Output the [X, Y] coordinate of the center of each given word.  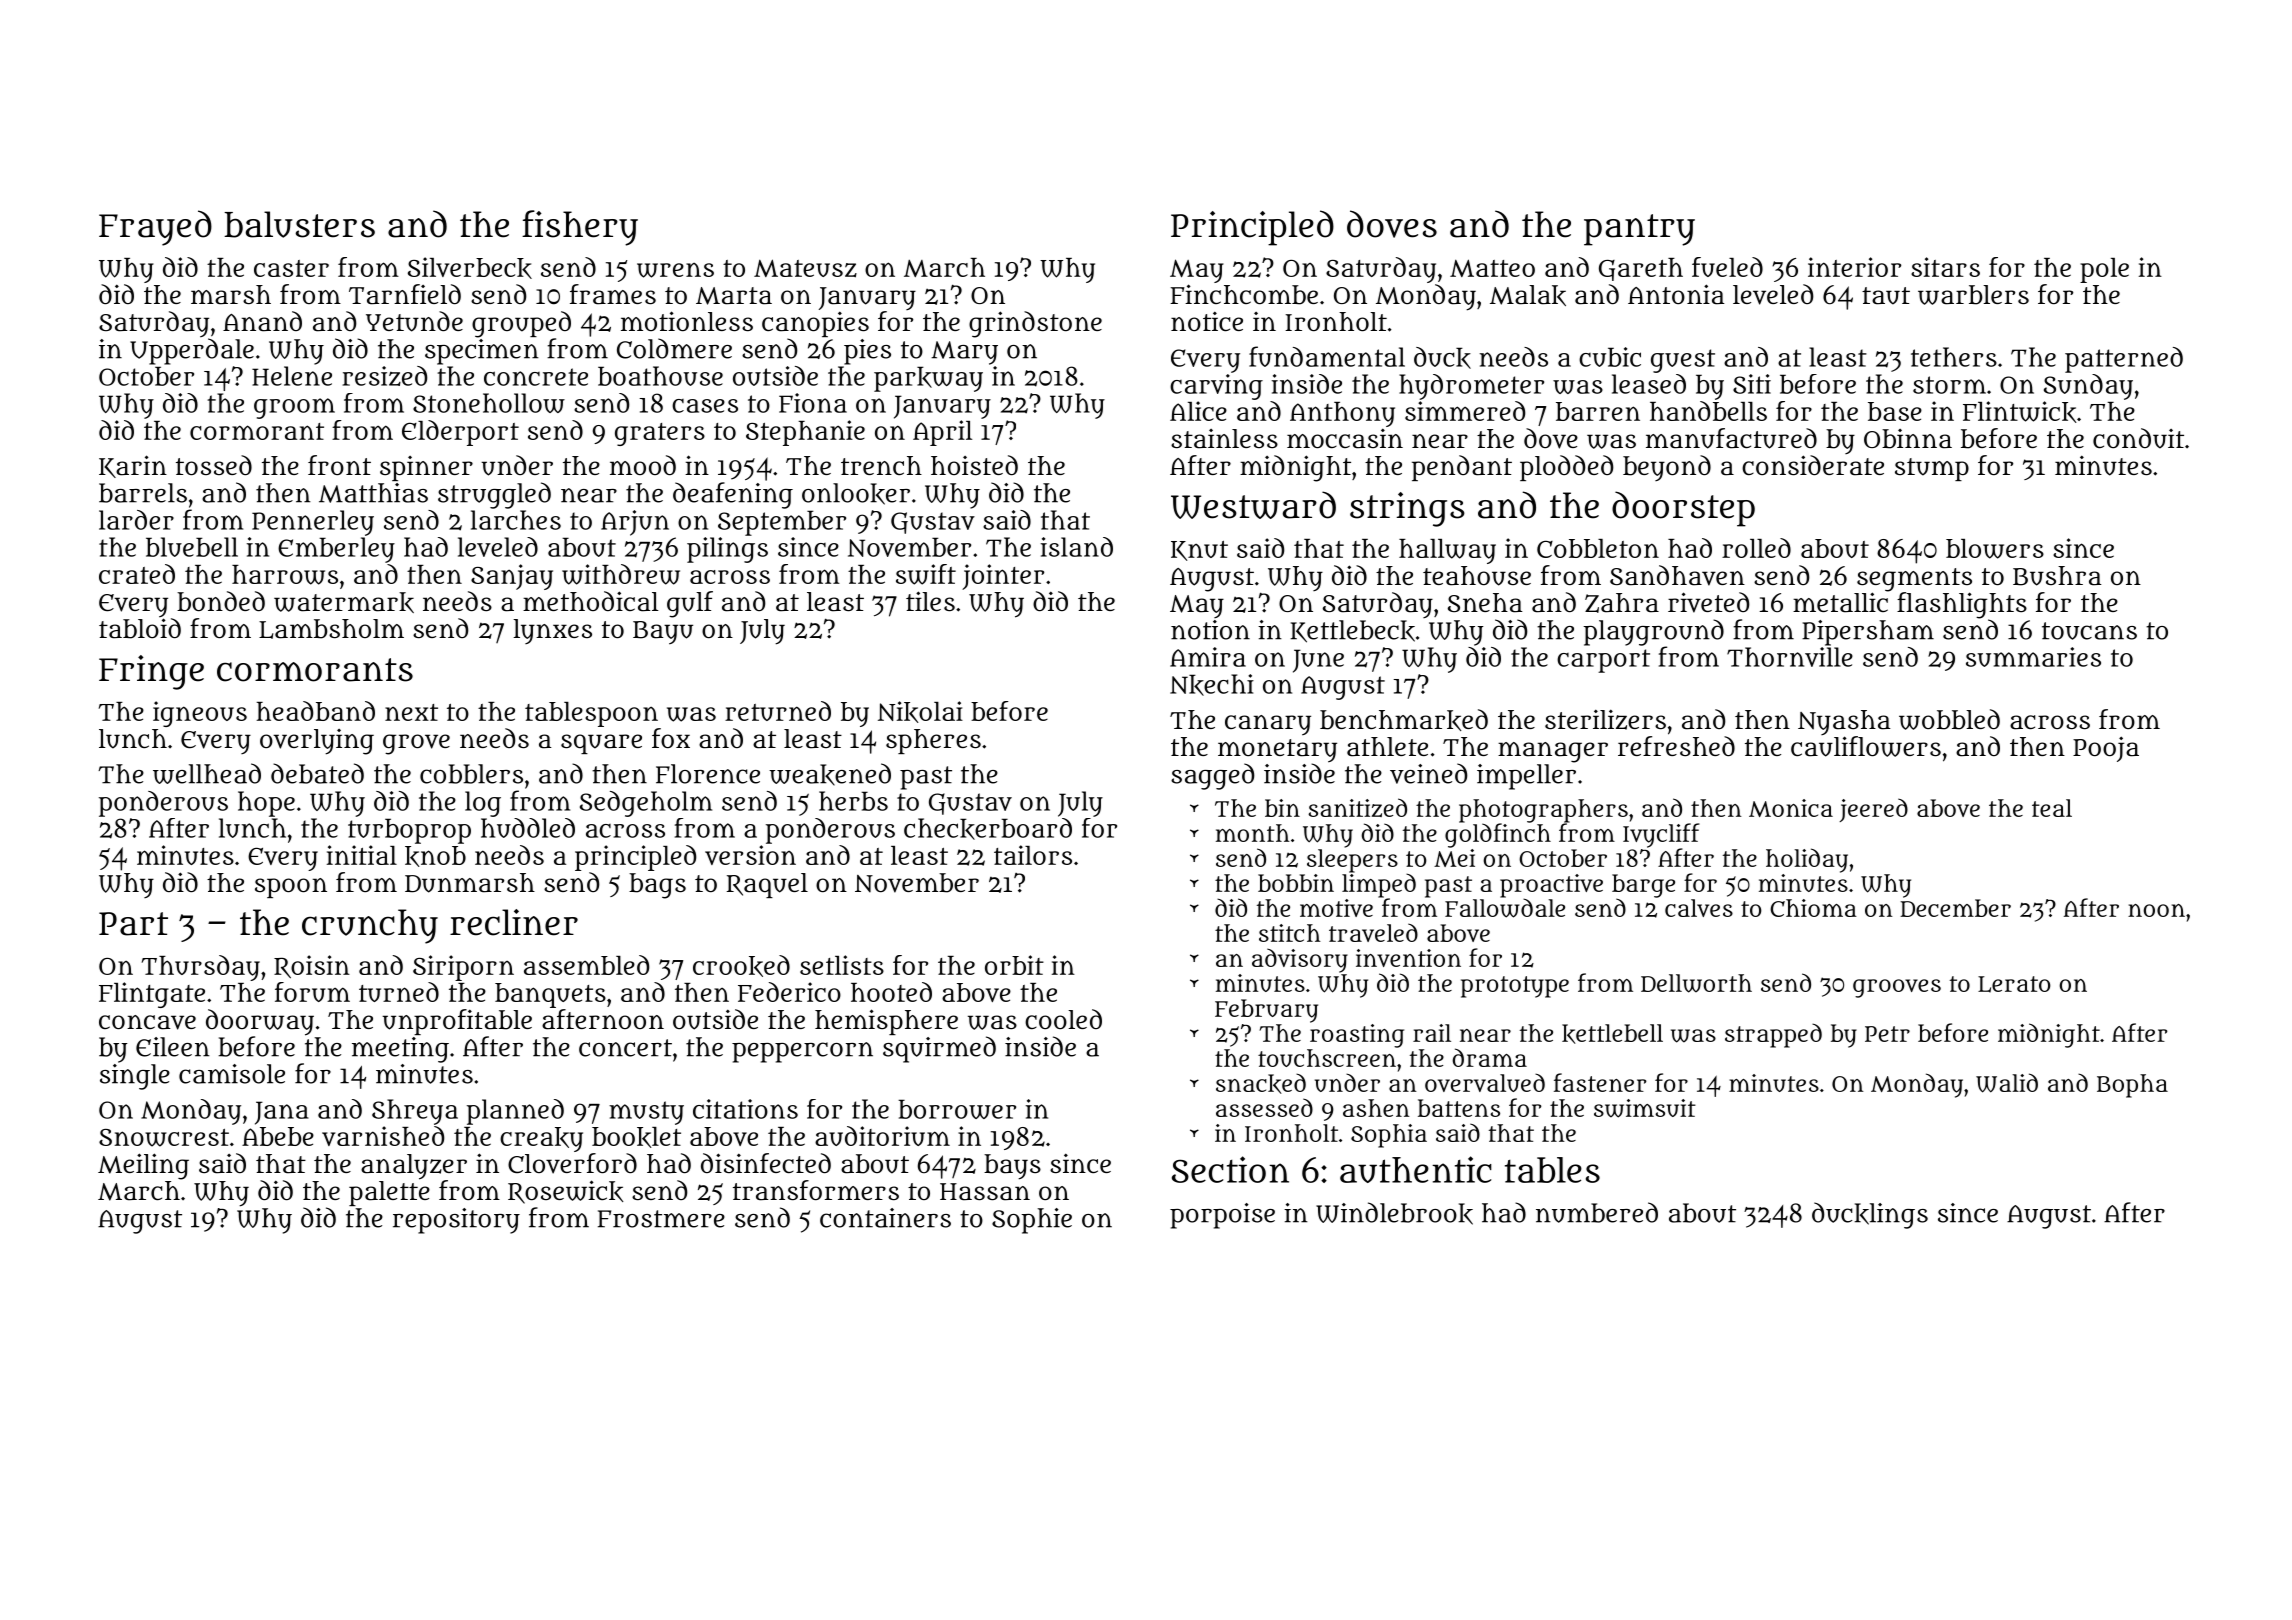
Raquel [767, 885]
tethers [1954, 357]
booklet [636, 1137]
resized [385, 376]
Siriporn [463, 968]
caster [291, 268]
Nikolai [920, 712]
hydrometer [1471, 387]
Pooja [2106, 749]
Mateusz [805, 268]
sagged [1212, 776]
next [411, 712]
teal [2052, 808]
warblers [1973, 295]
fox [671, 738]
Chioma [1813, 908]
